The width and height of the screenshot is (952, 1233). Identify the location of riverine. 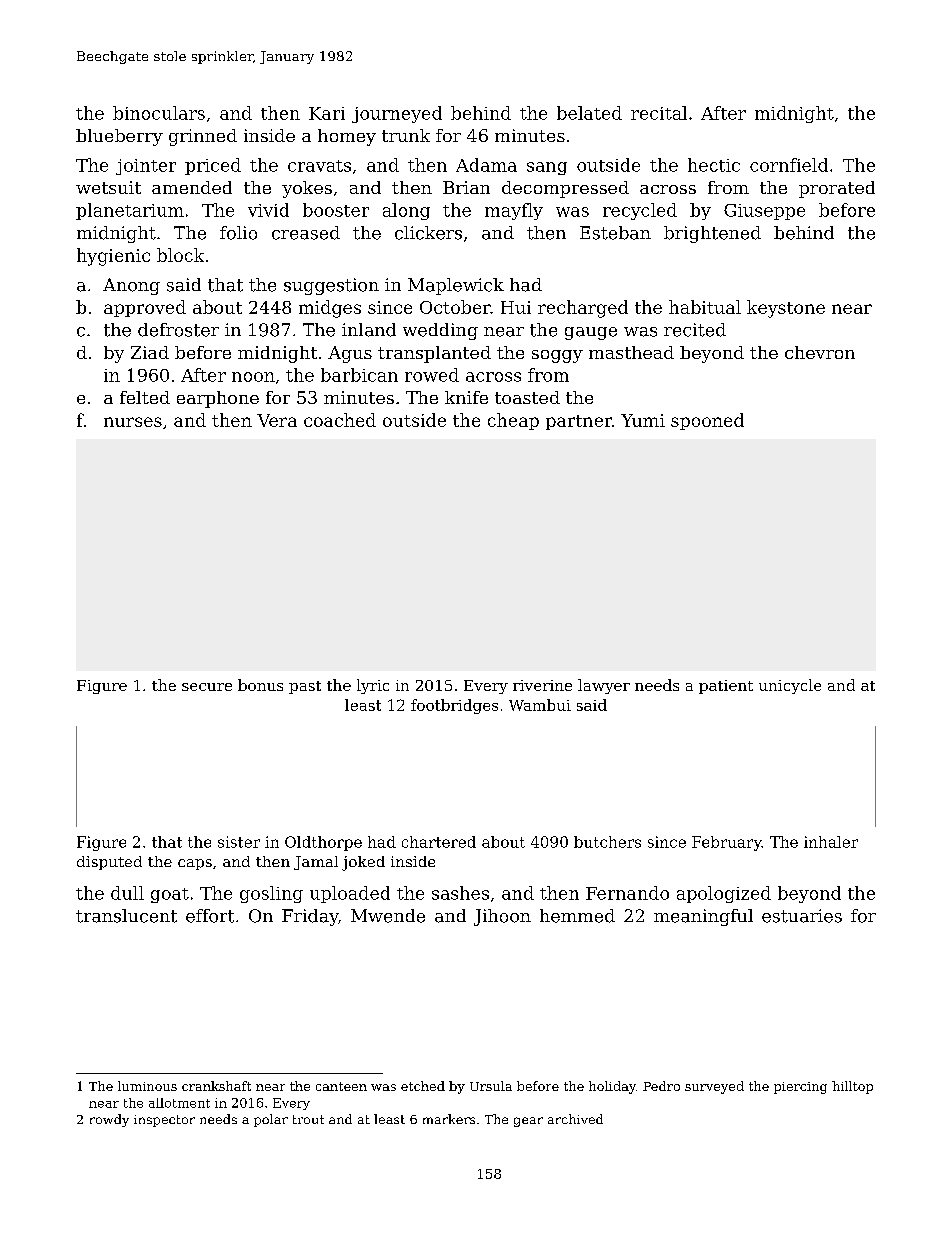
(542, 685).
